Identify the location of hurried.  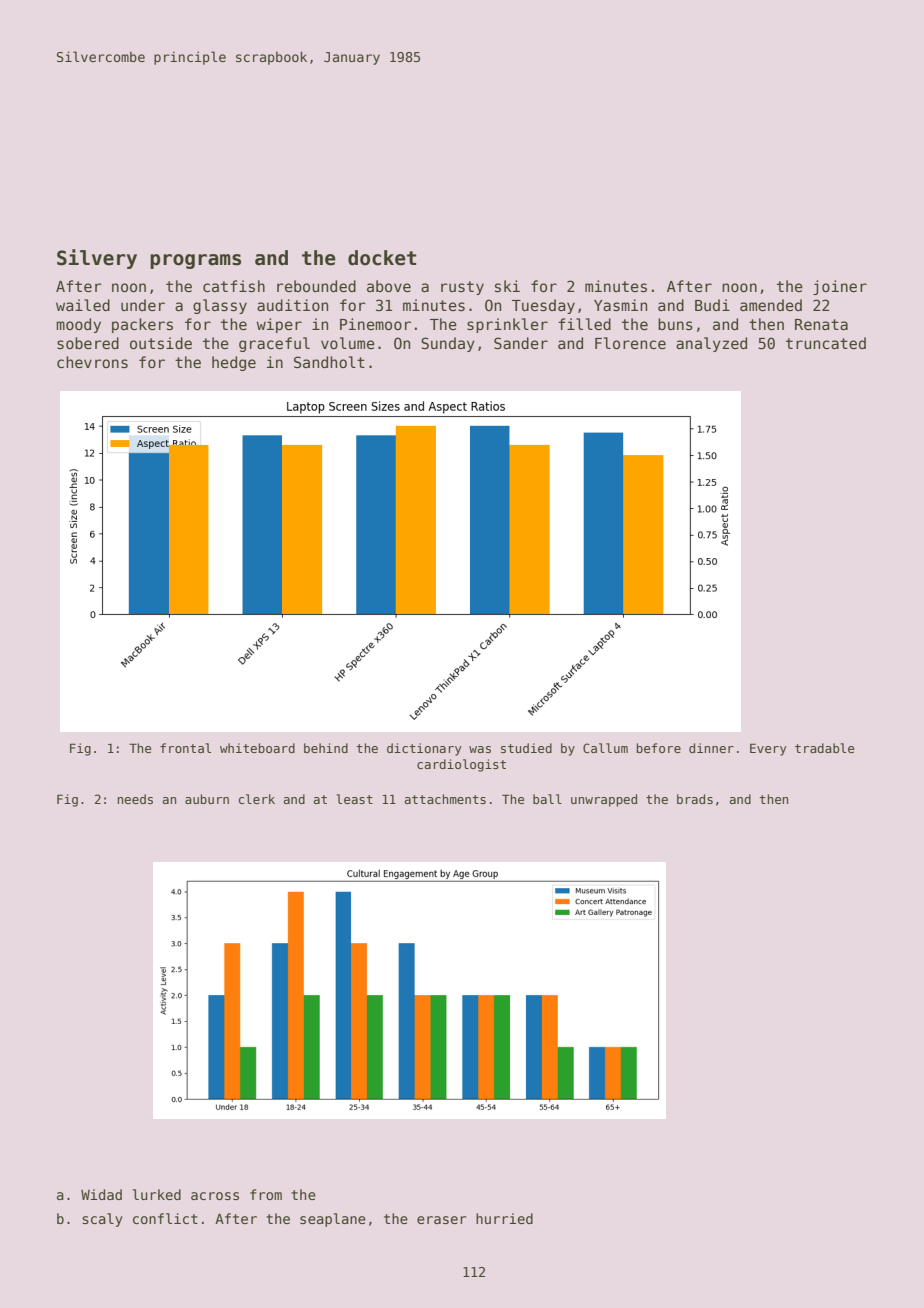
(504, 1218).
